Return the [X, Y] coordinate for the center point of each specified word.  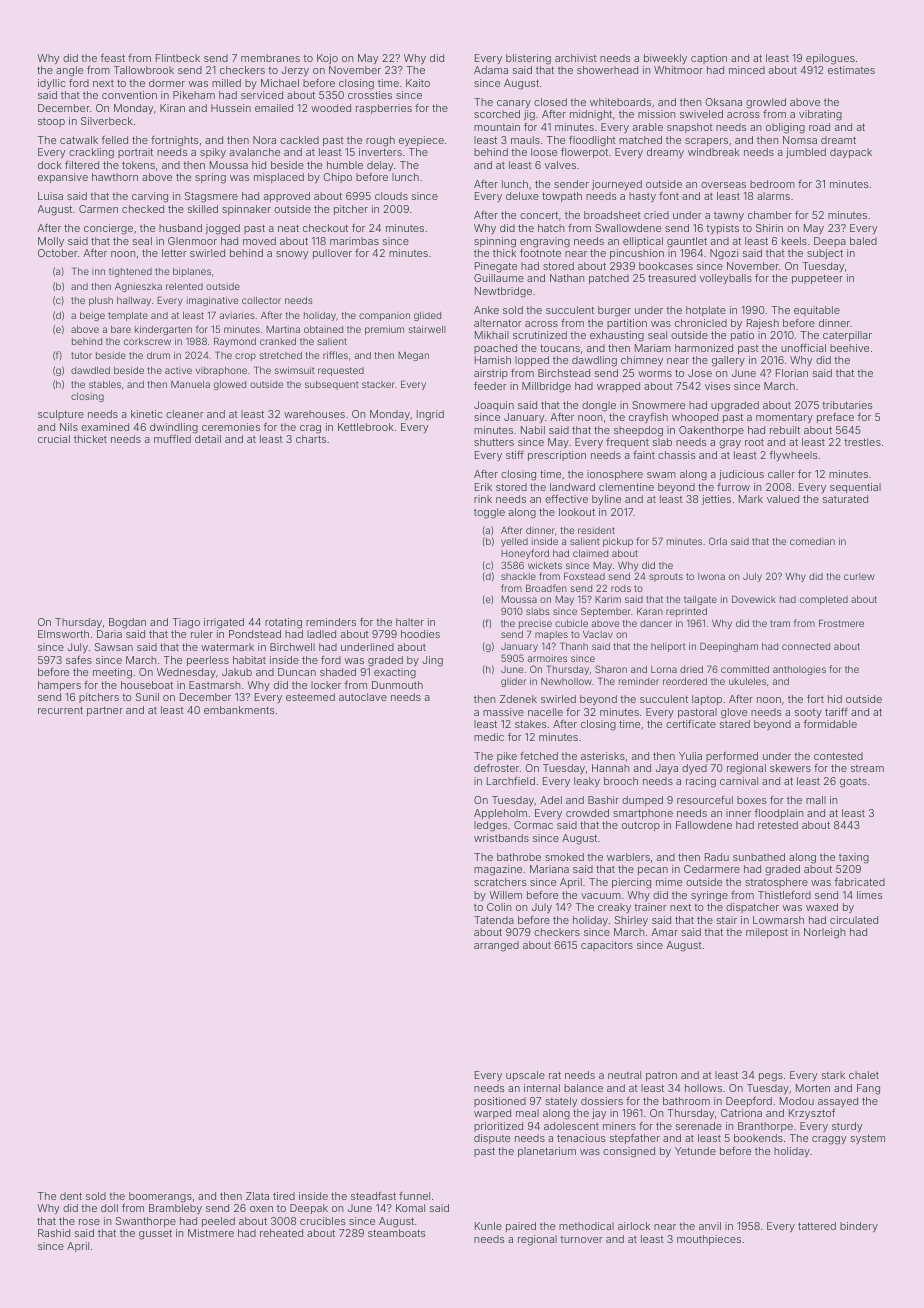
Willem [505, 895]
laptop [707, 700]
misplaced [279, 178]
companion [384, 317]
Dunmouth [397, 685]
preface [835, 417]
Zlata [257, 1196]
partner [105, 711]
